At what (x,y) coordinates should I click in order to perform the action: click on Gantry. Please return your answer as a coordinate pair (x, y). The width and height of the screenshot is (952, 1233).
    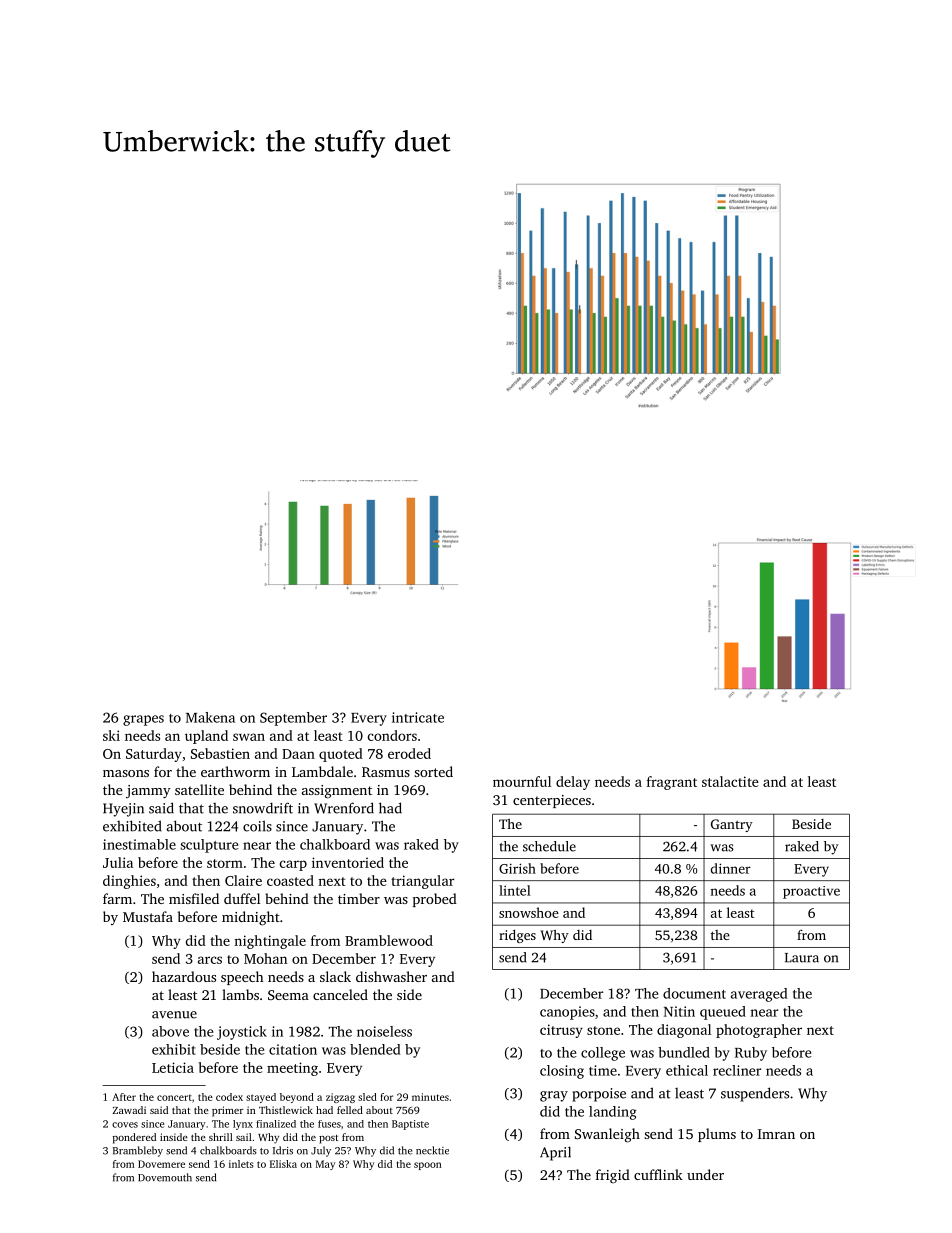
    Looking at the image, I should click on (732, 825).
